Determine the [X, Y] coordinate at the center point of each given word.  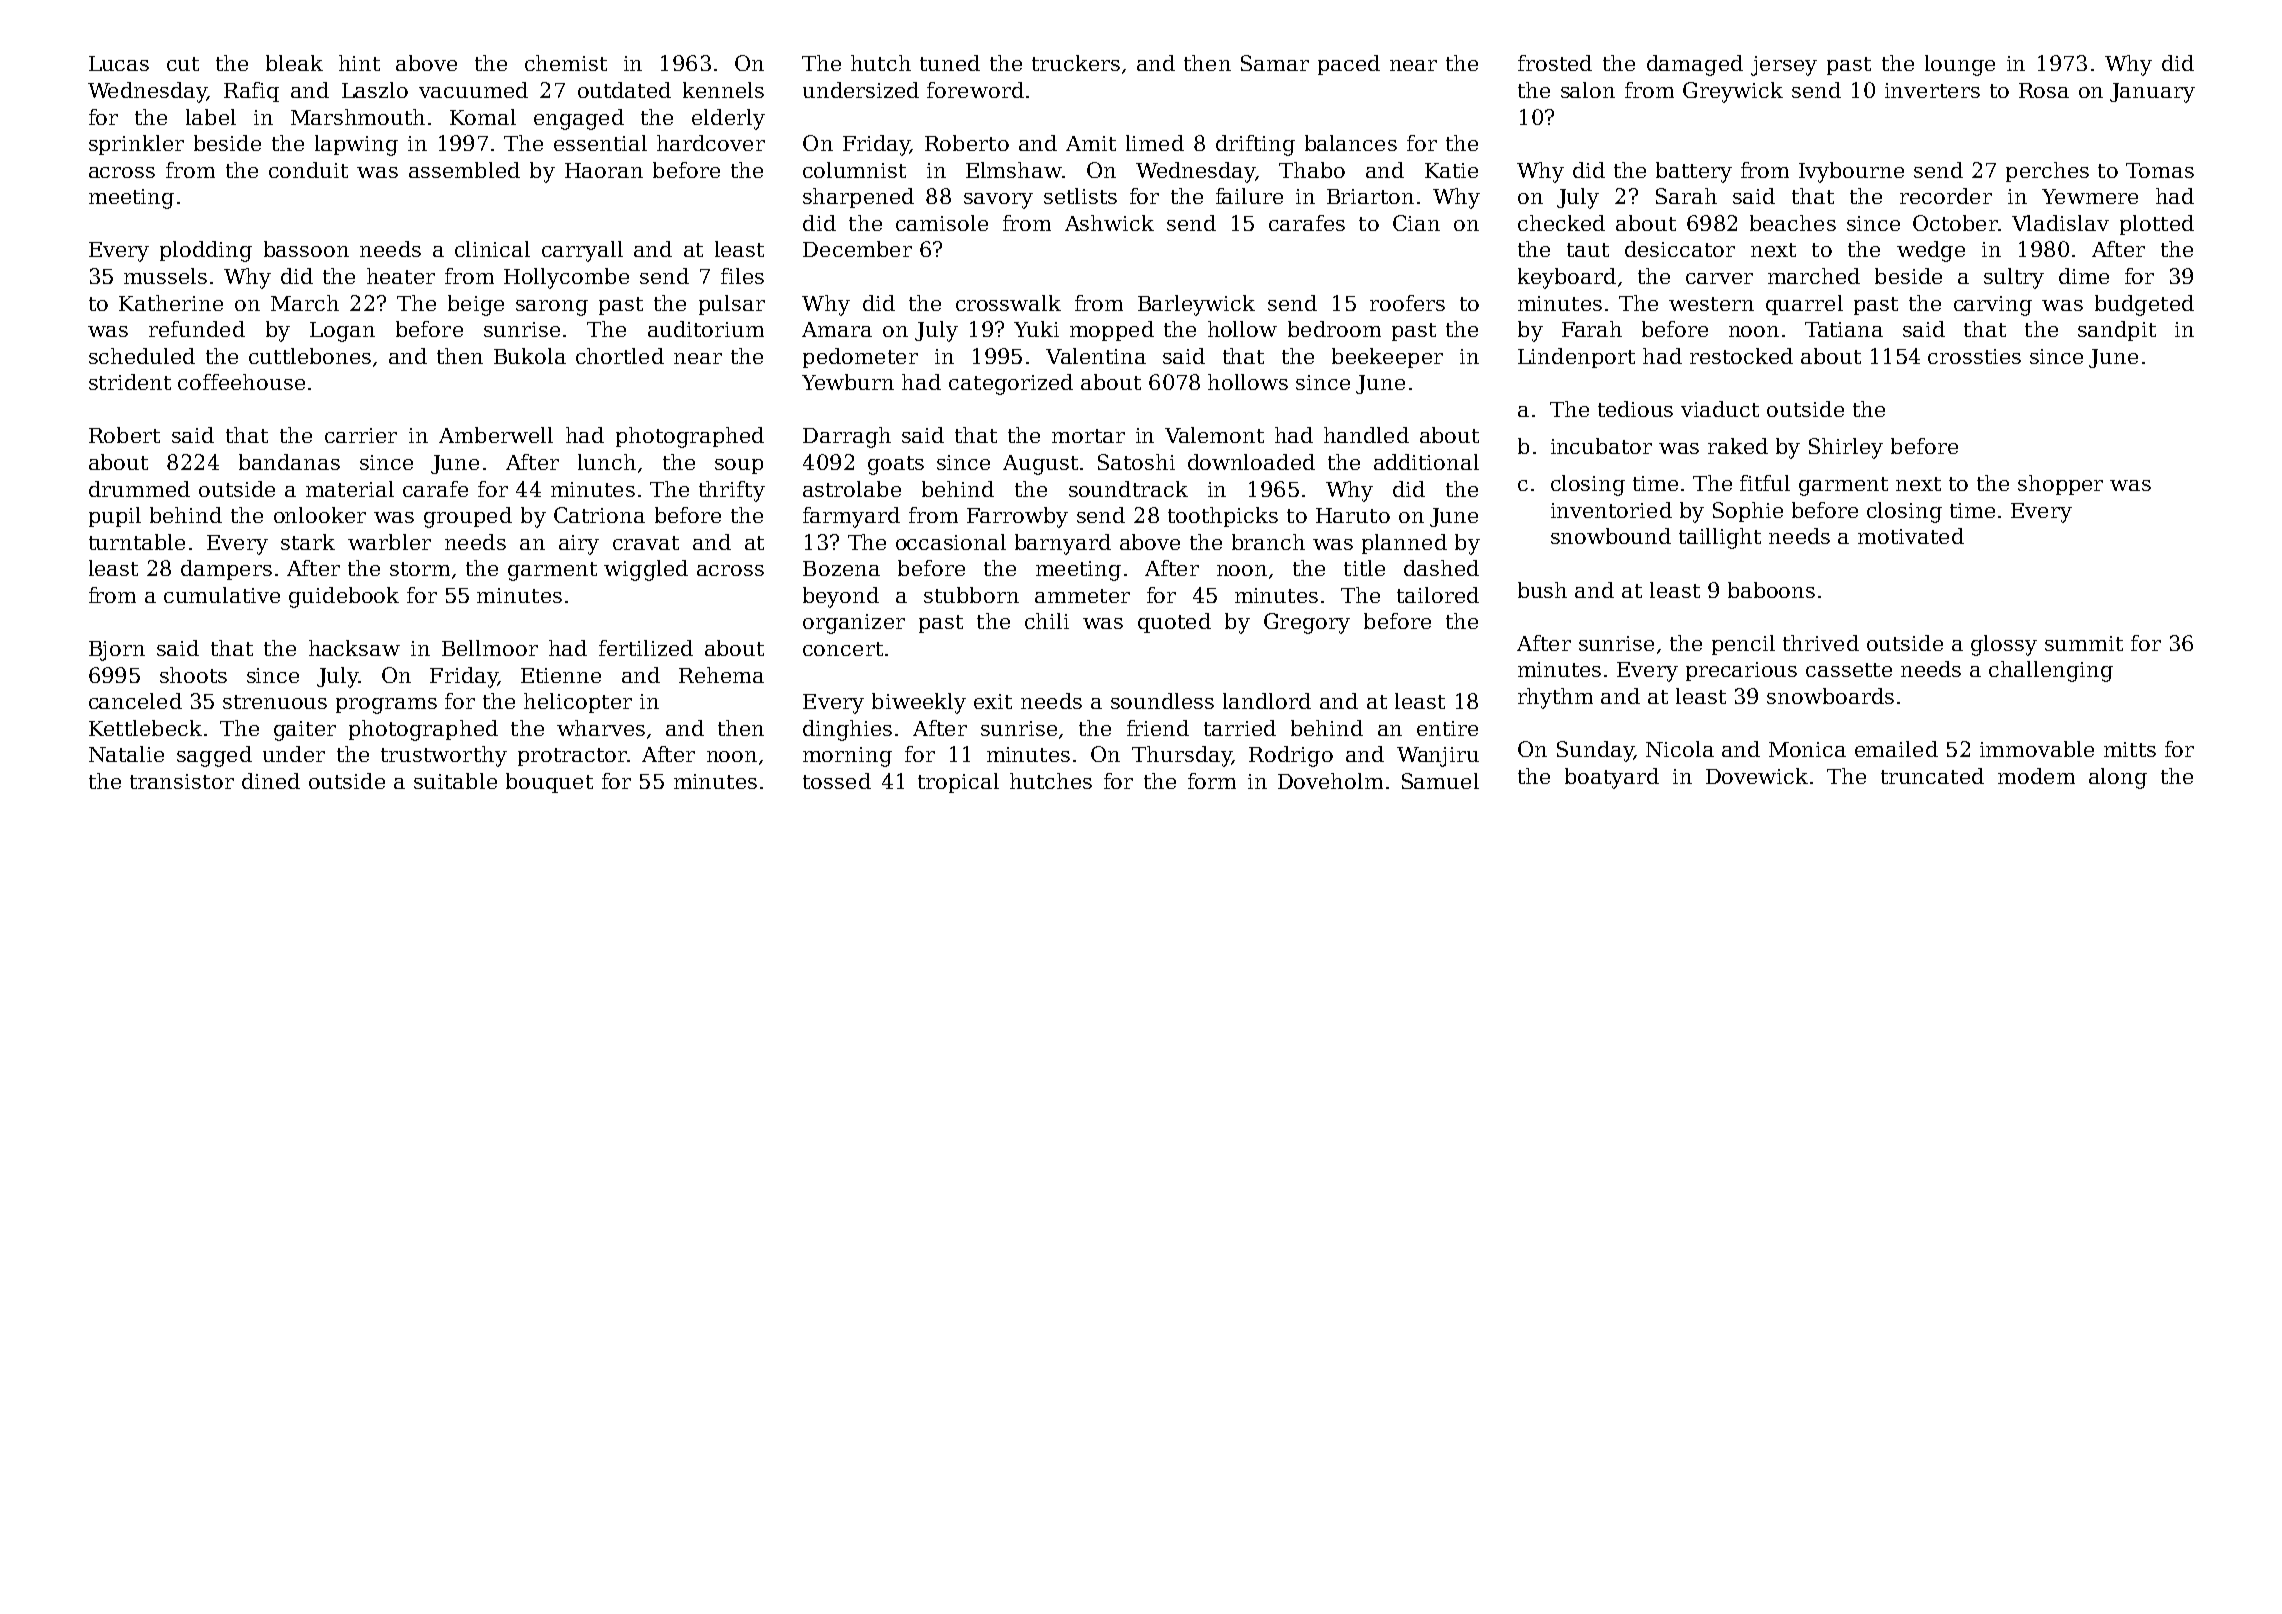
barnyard [1063, 544]
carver [1719, 278]
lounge [1960, 65]
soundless [1162, 701]
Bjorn [117, 651]
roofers [1407, 303]
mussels [165, 276]
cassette [1849, 670]
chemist [566, 63]
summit [2084, 643]
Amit [1091, 143]
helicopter [578, 703]
